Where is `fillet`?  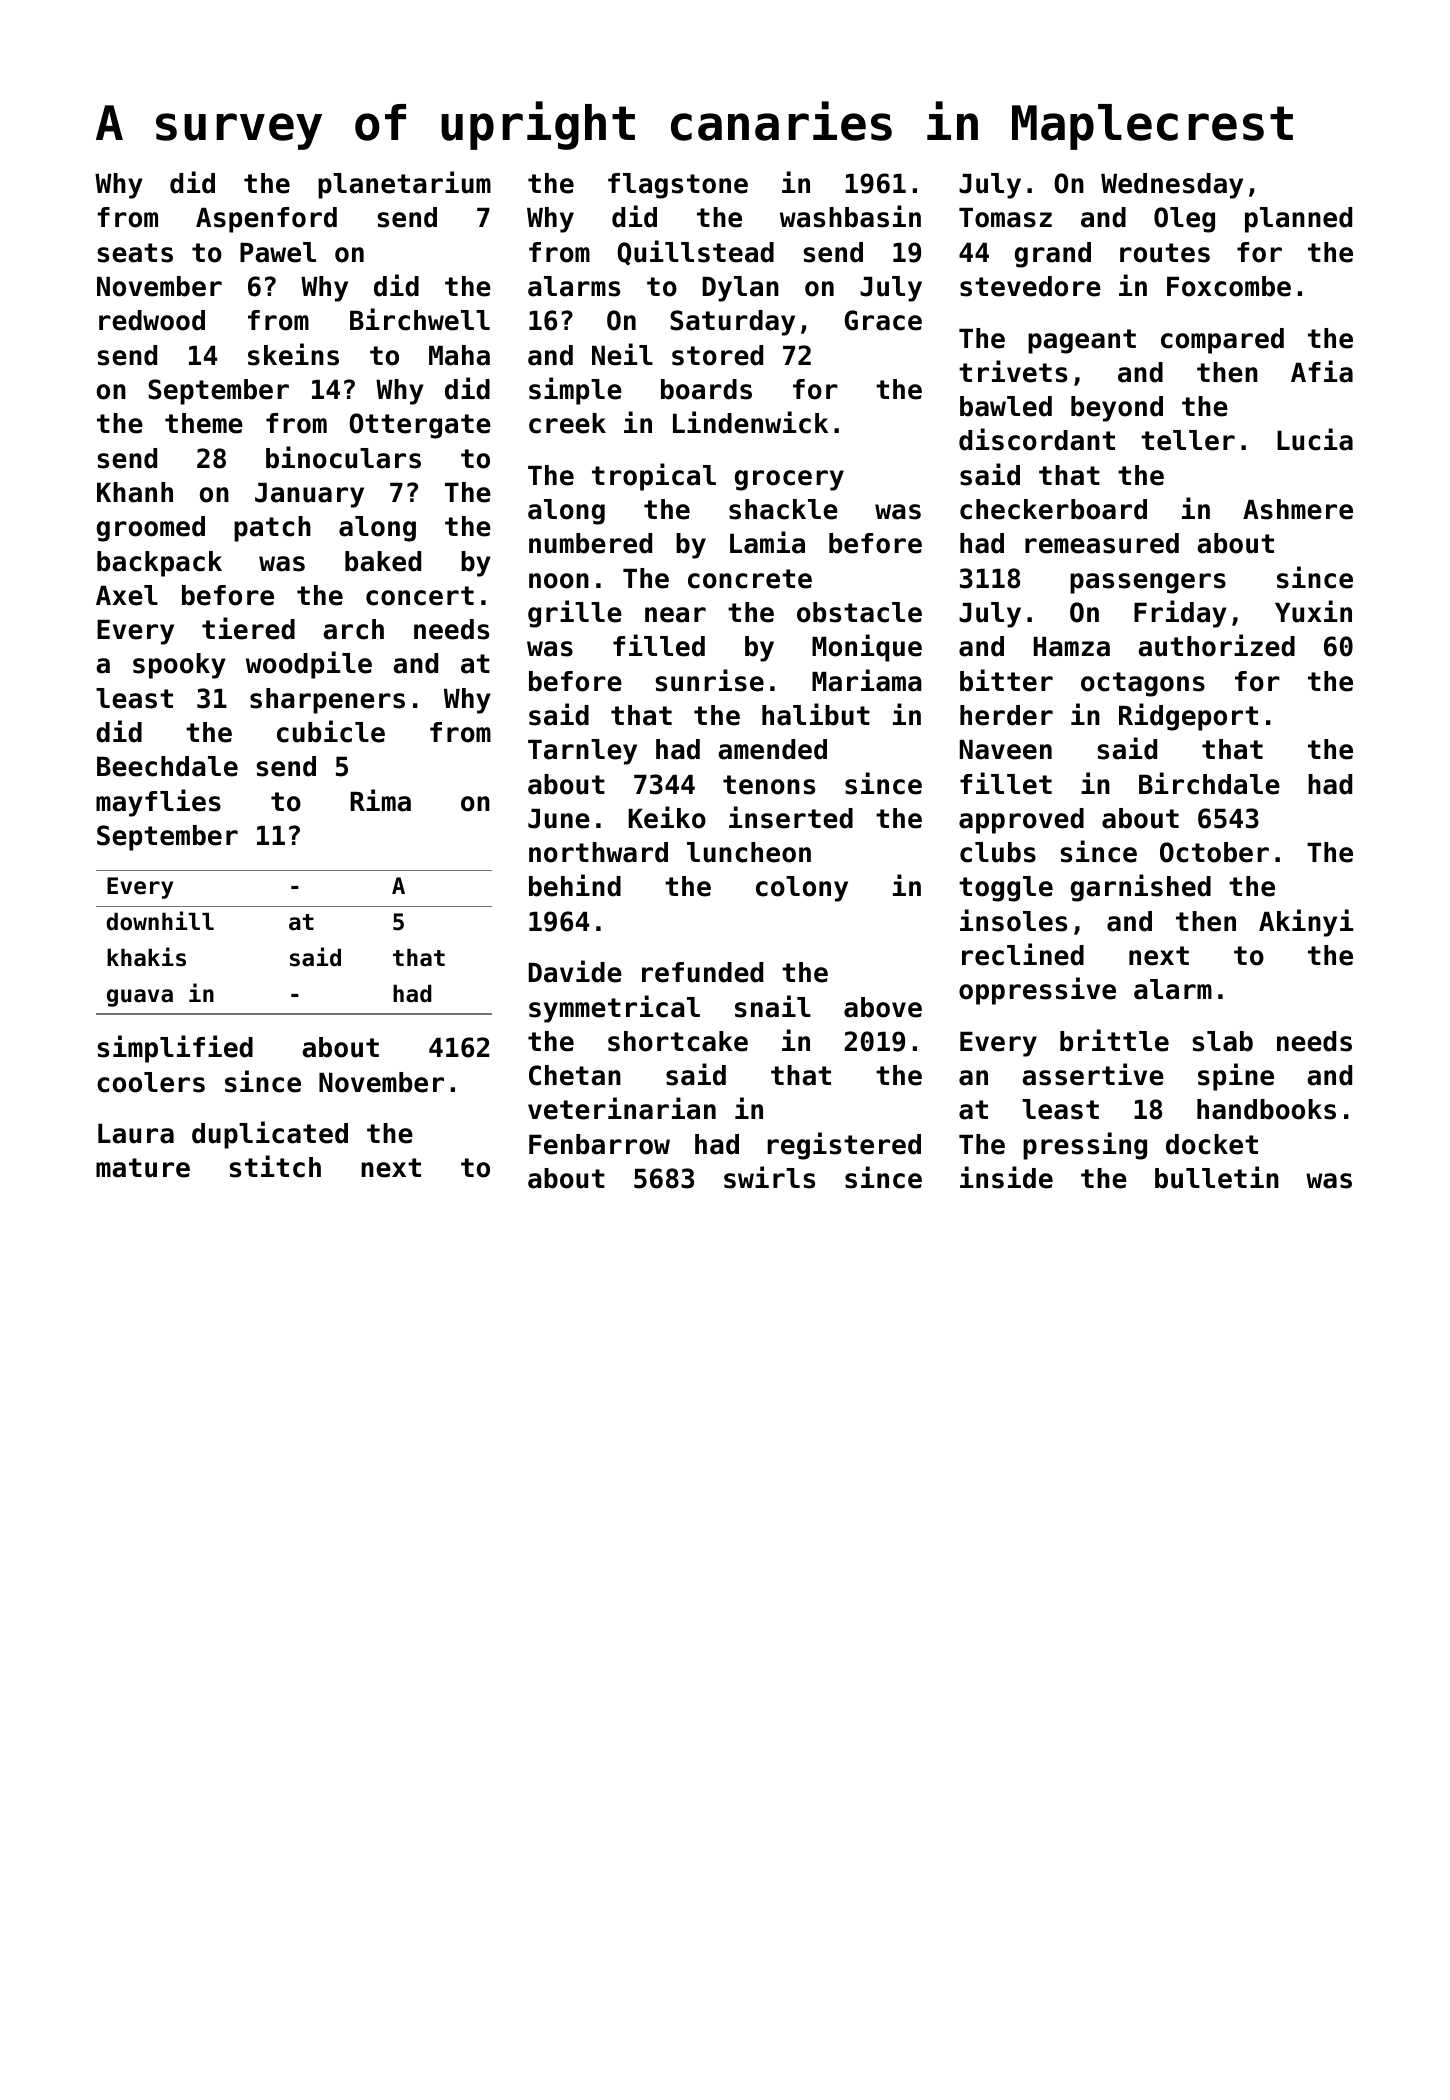 fillet is located at coordinates (1006, 783).
